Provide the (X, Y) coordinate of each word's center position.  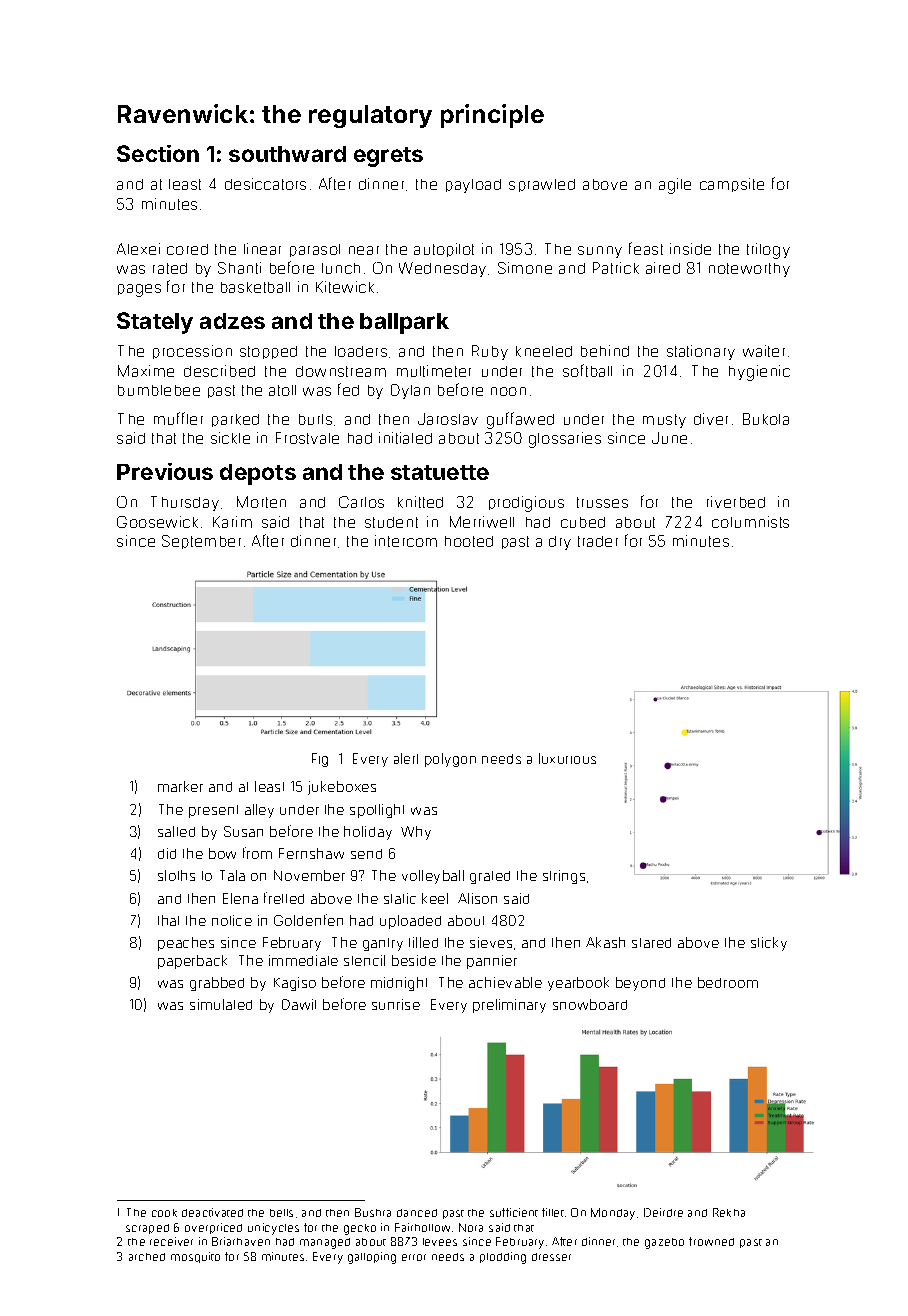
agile (675, 186)
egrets (388, 157)
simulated (221, 1004)
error (414, 1257)
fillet (553, 1212)
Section (158, 153)
